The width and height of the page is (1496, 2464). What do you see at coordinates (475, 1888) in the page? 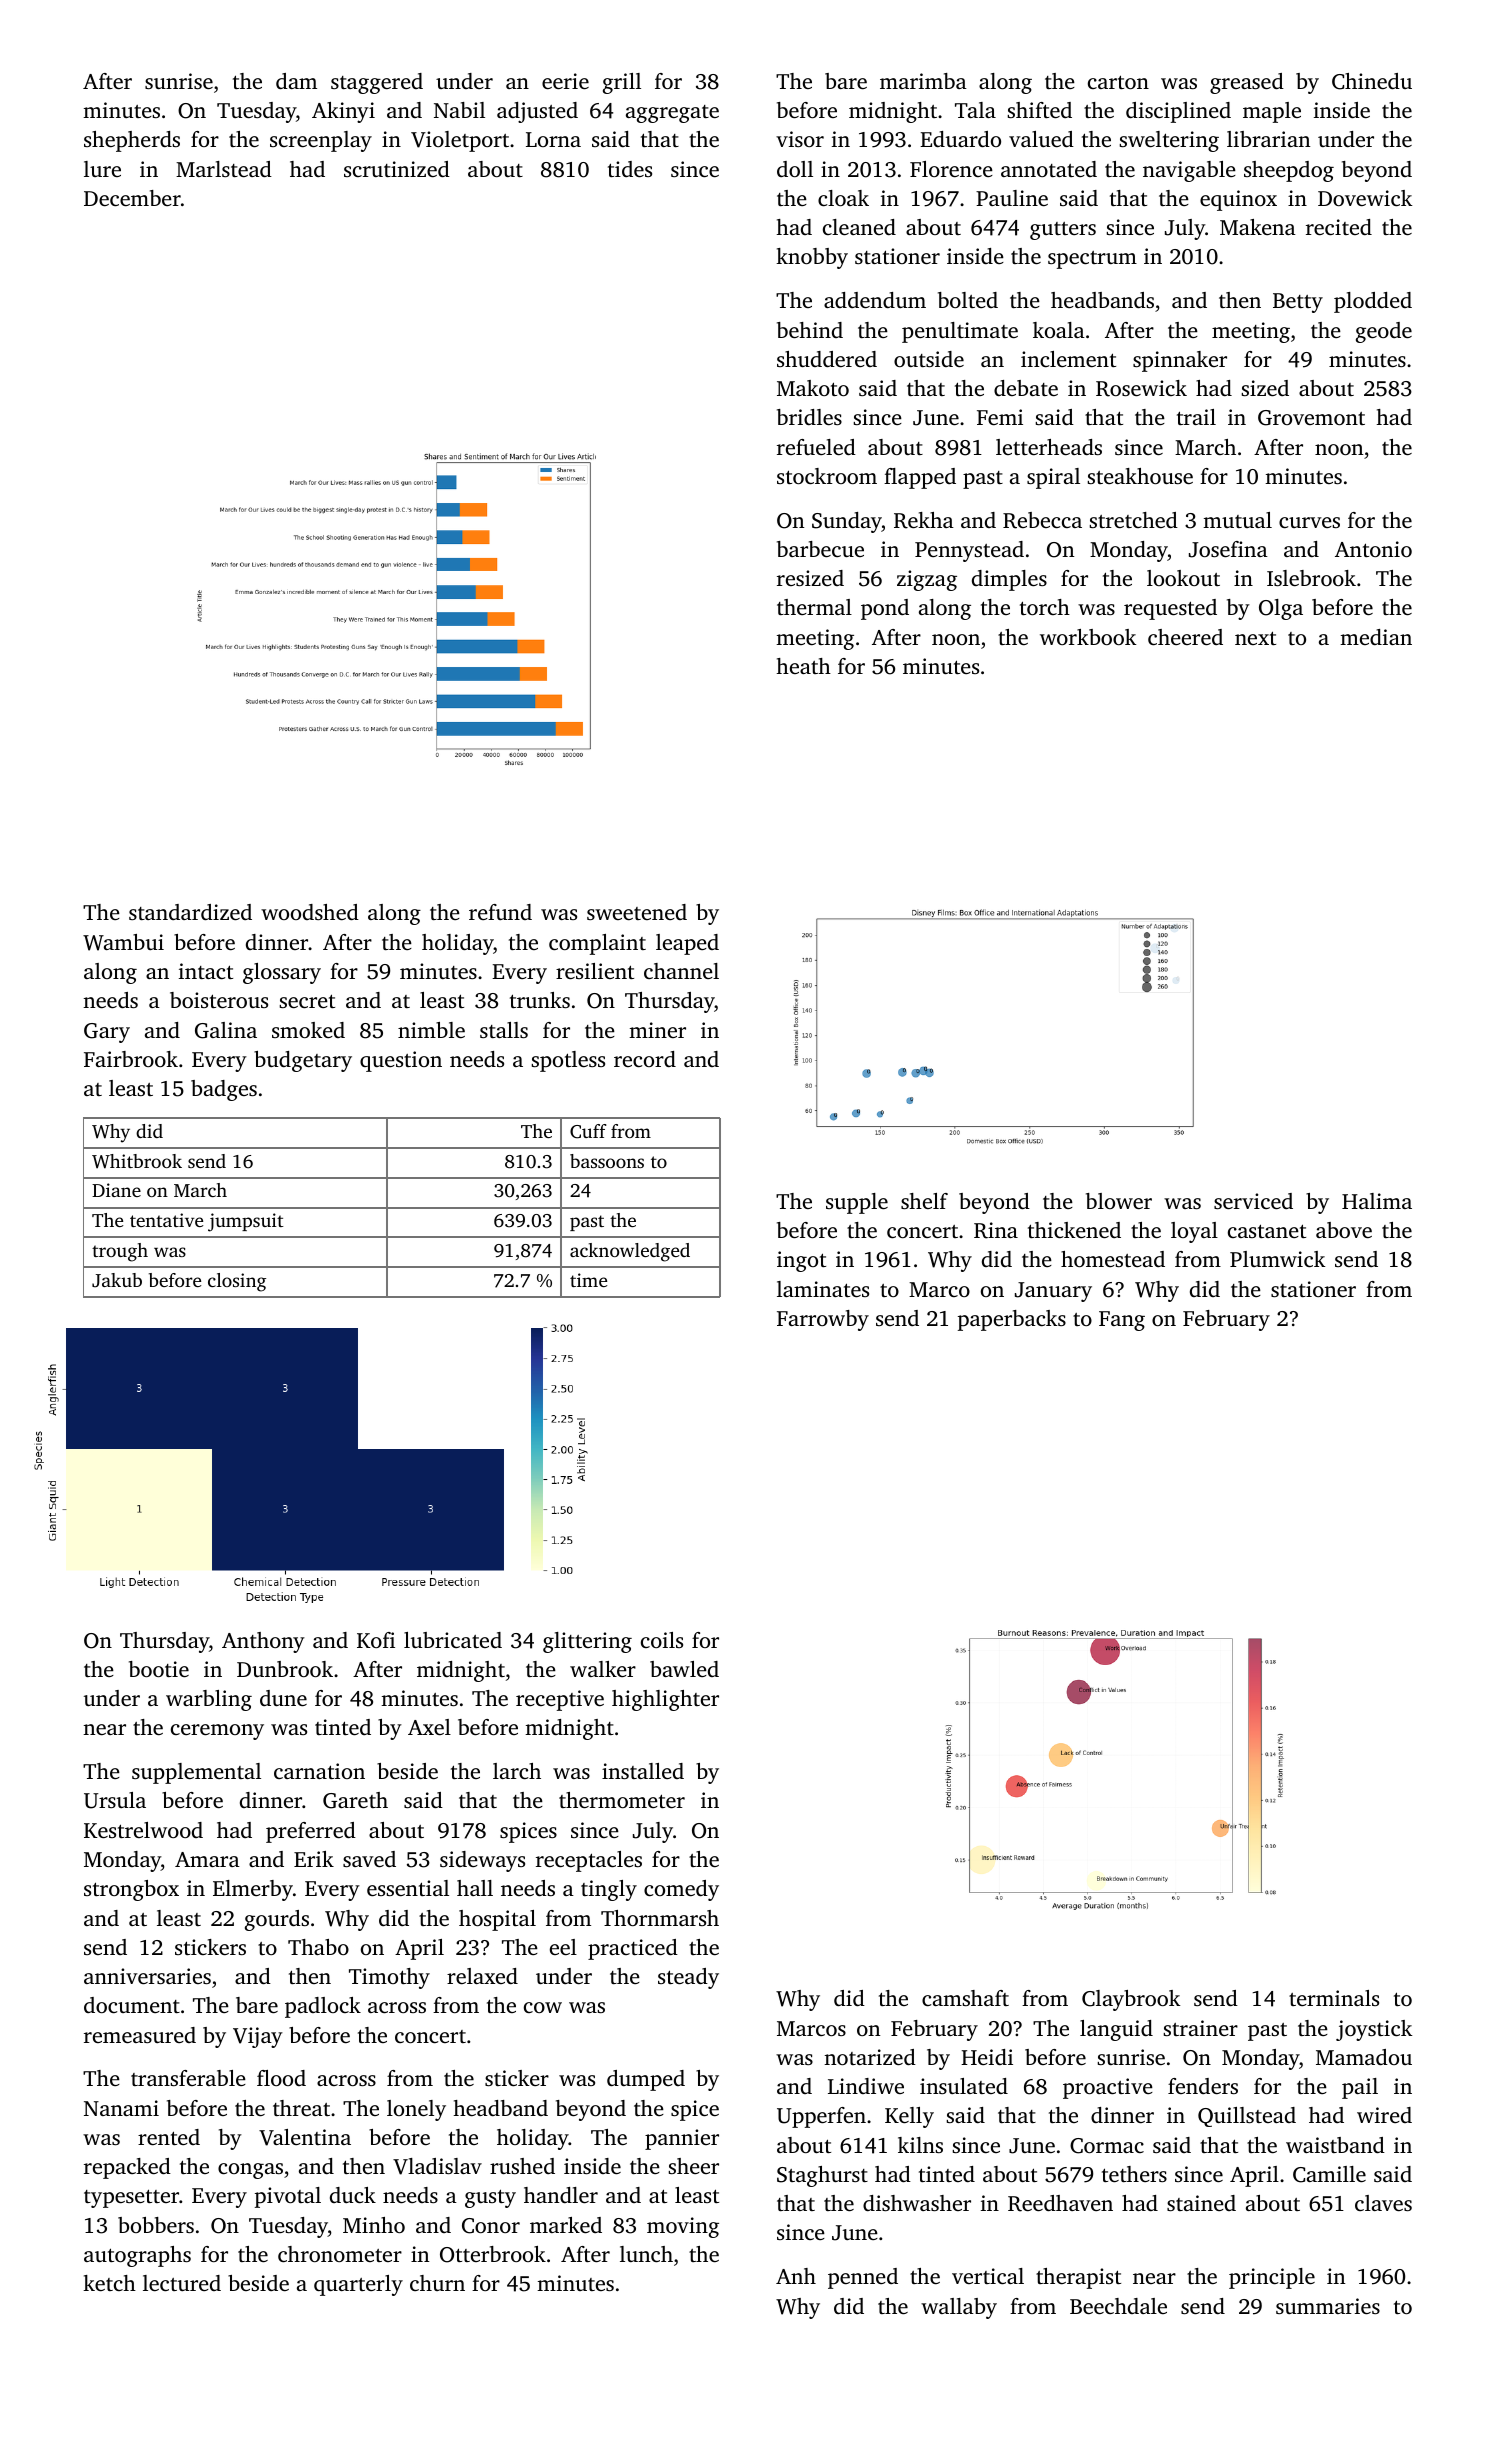
I see `hall` at bounding box center [475, 1888].
